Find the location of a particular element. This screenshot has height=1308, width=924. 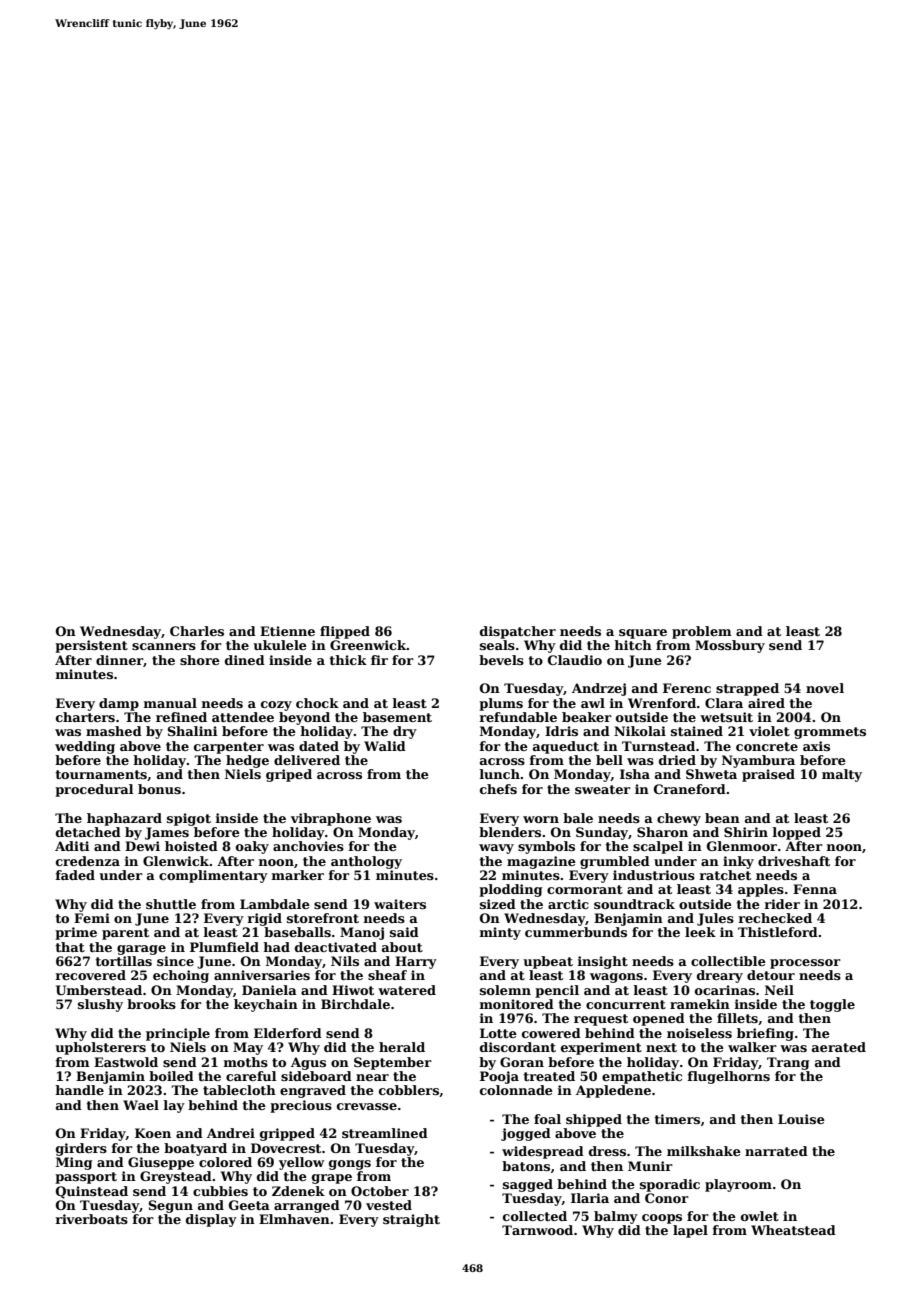

Femi is located at coordinates (92, 918).
